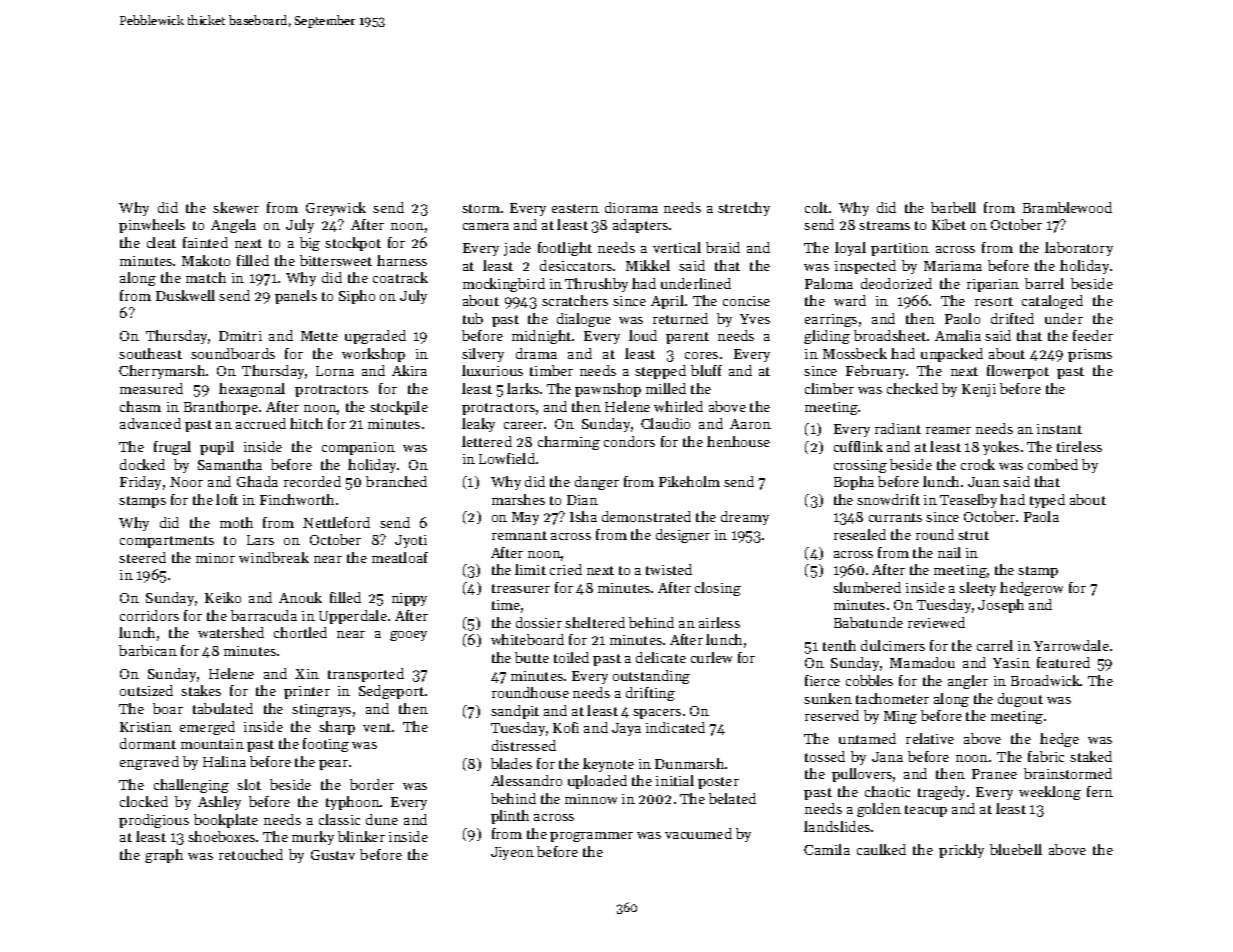 The height and width of the page is (952, 1233). Describe the element at coordinates (631, 207) in the page. I see `diorama` at that location.
